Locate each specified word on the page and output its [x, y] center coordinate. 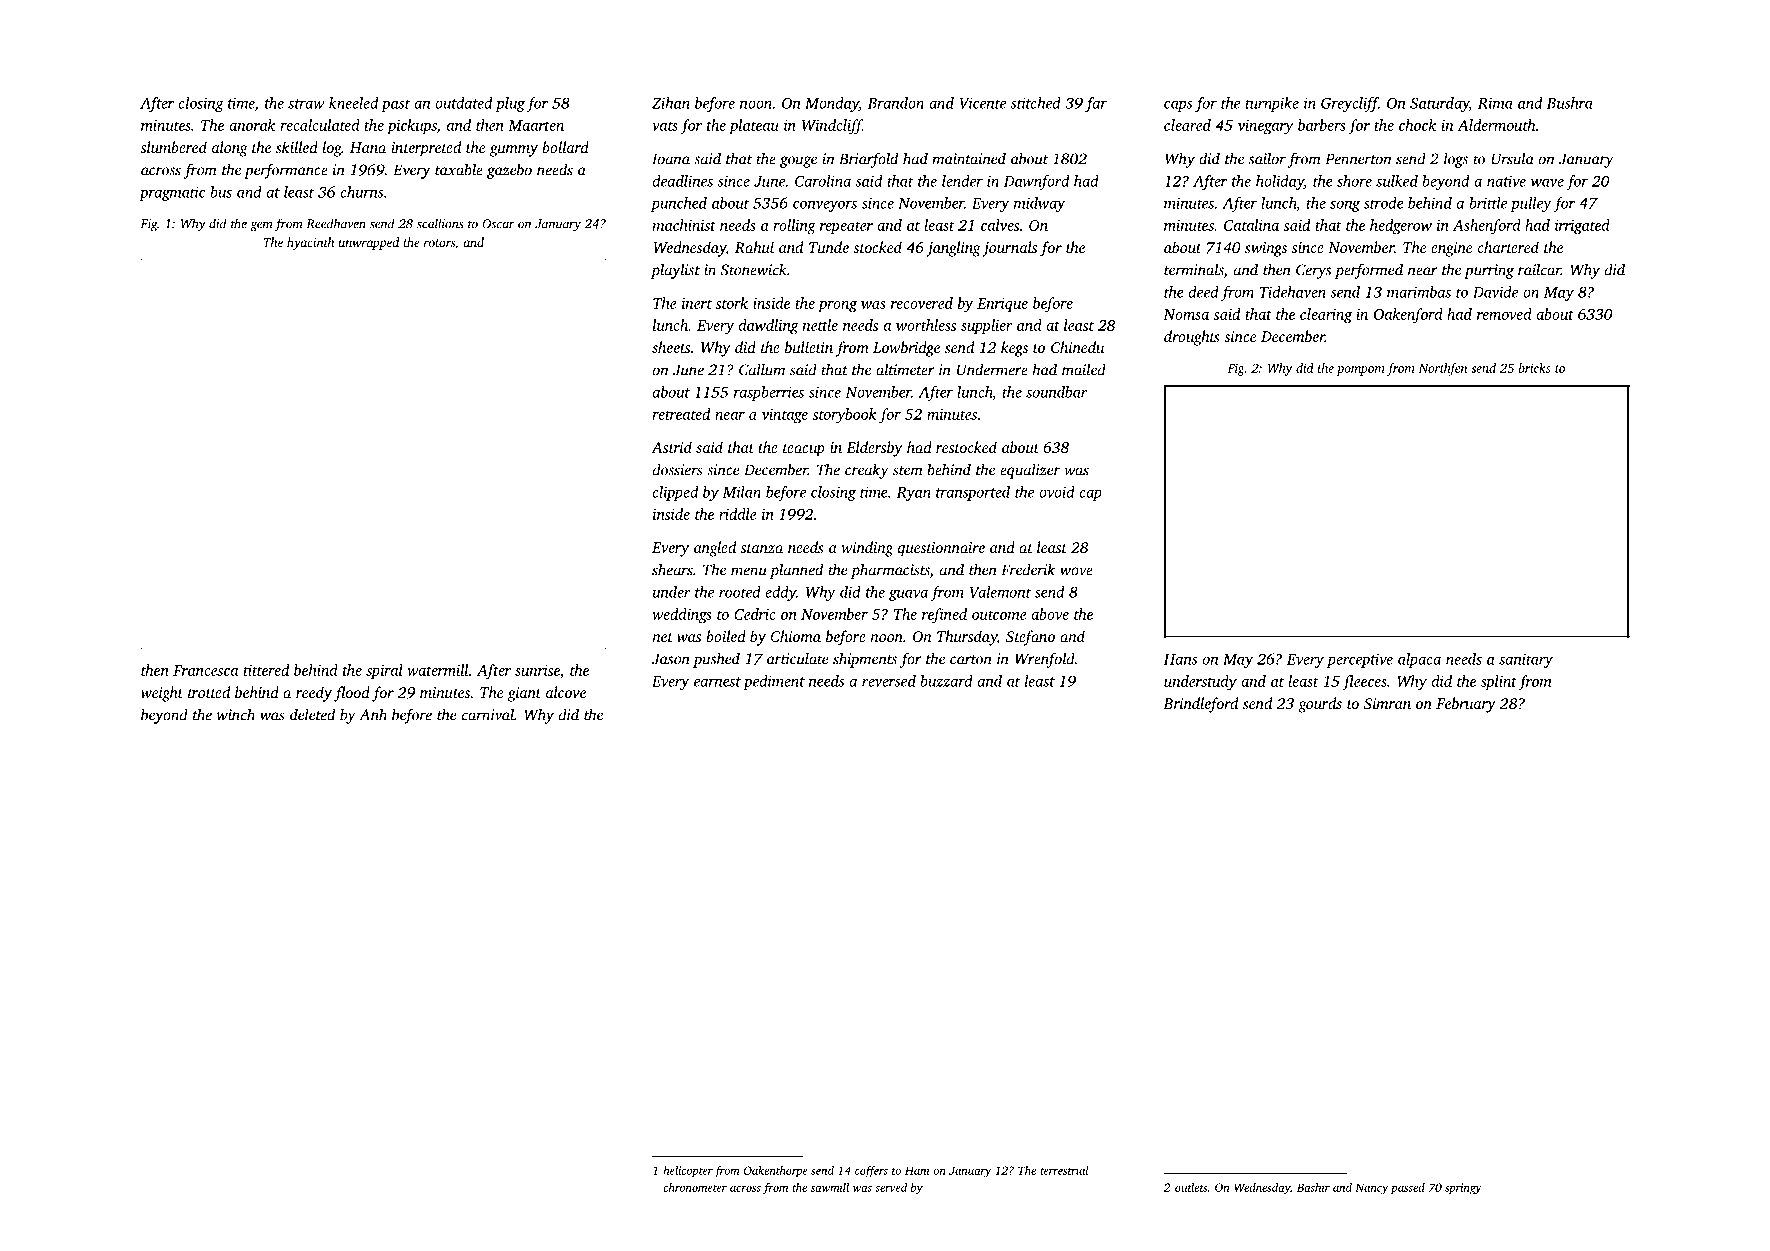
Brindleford [1200, 705]
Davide [1495, 292]
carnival [488, 714]
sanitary [1526, 660]
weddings [681, 616]
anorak [252, 125]
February [1466, 705]
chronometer [695, 1187]
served [891, 1187]
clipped [675, 493]
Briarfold [868, 160]
